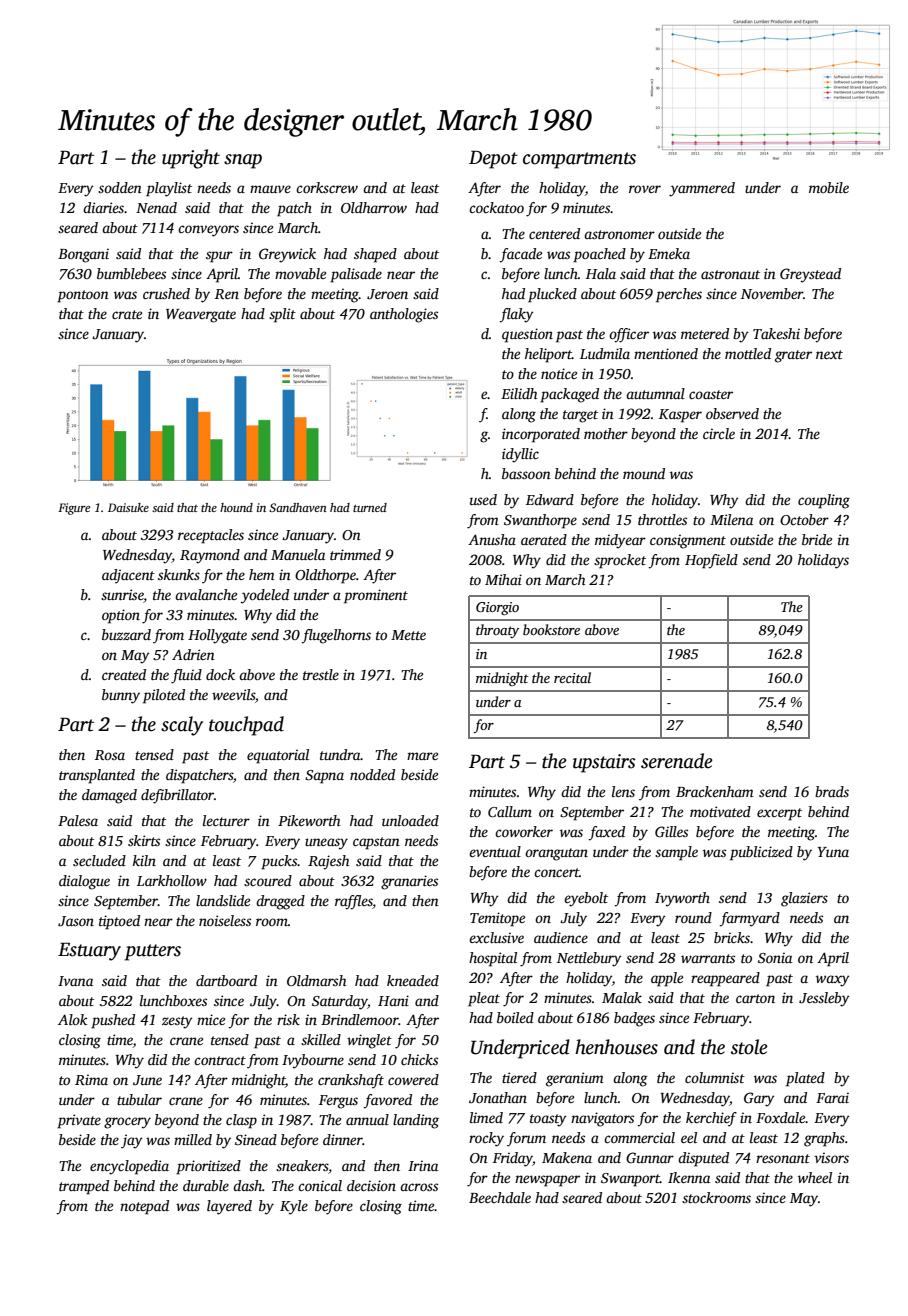 The width and height of the image is (908, 1316). What do you see at coordinates (493, 959) in the image?
I see `hospital` at bounding box center [493, 959].
